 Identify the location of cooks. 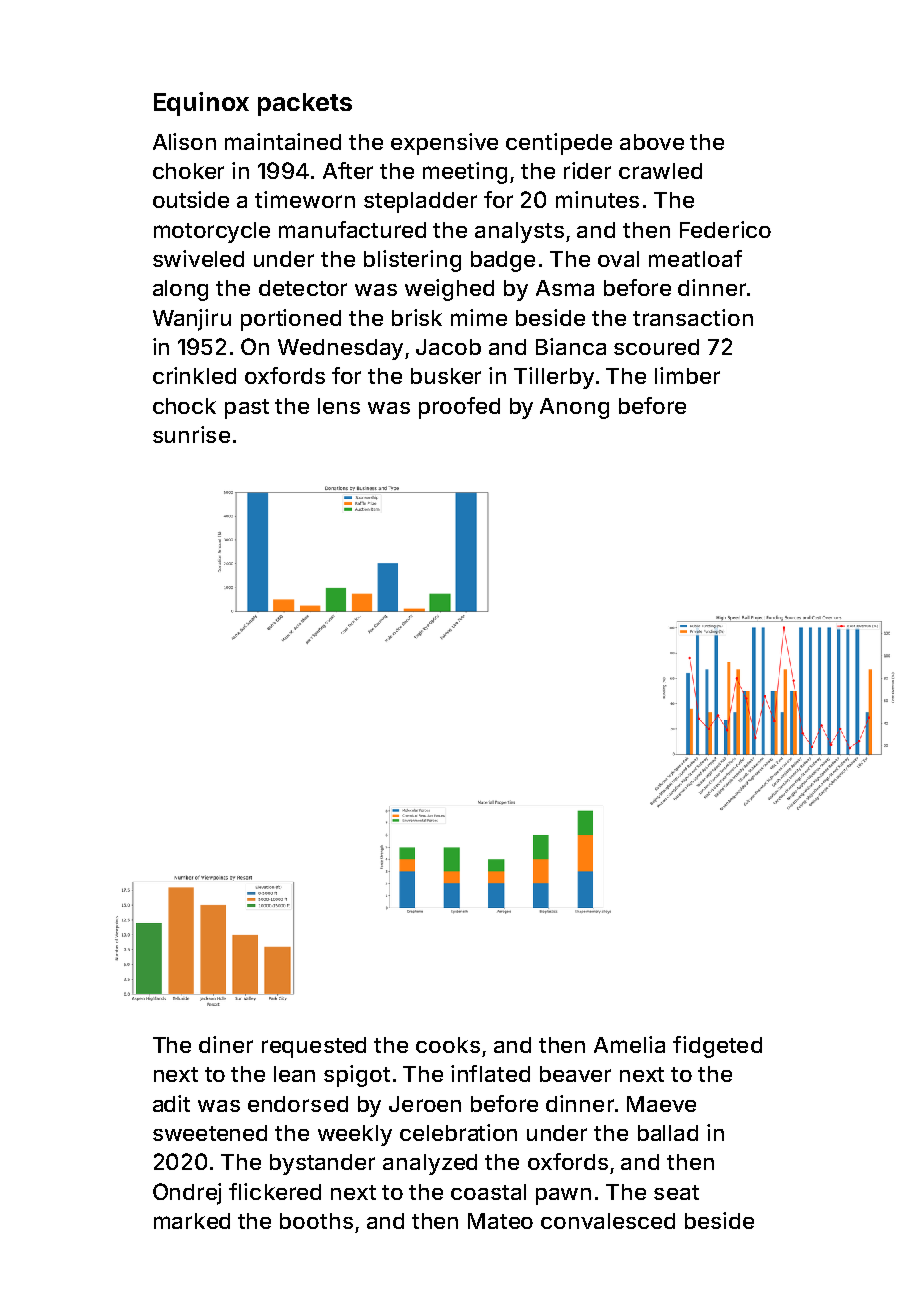
(448, 1045).
